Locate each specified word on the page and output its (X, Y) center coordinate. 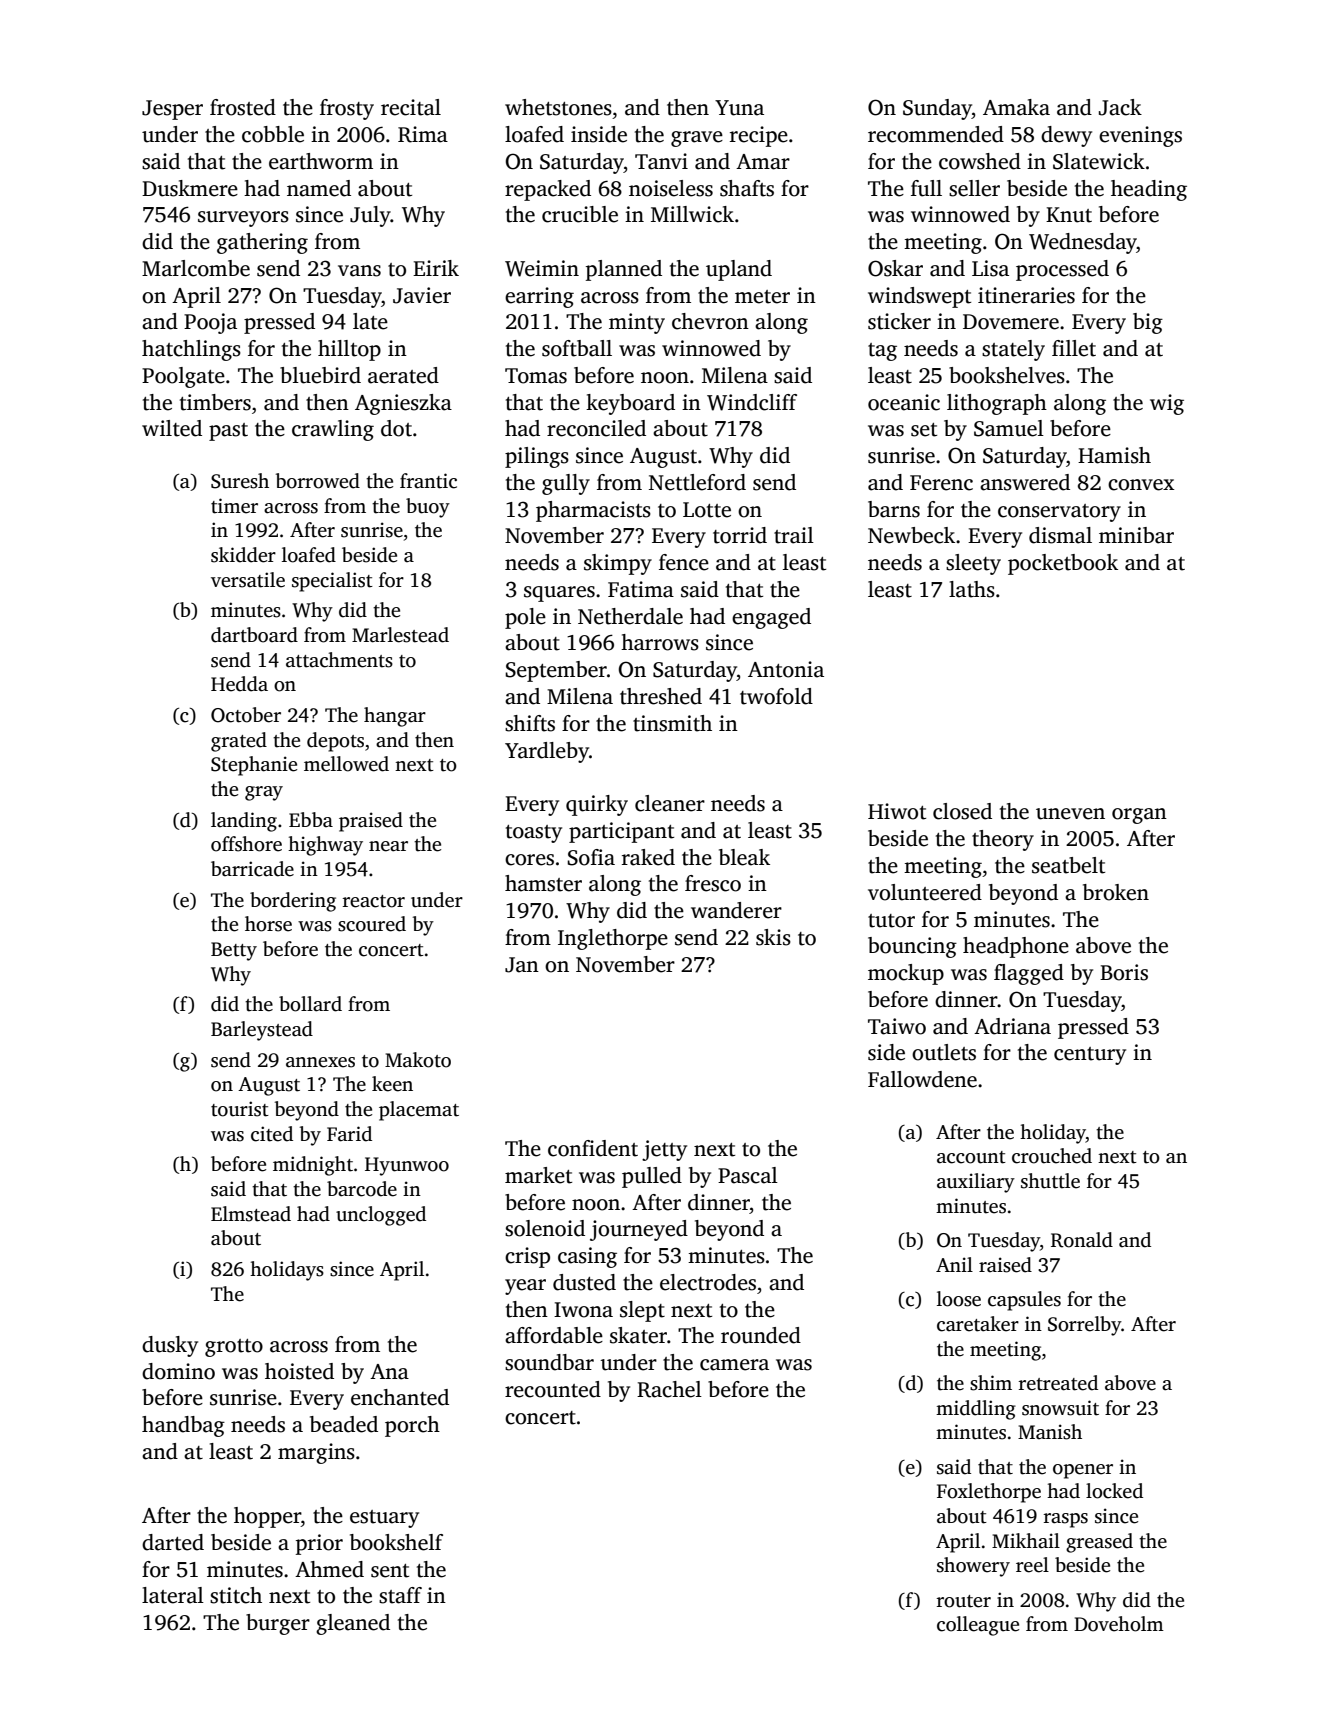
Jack (1120, 107)
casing (587, 1257)
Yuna (739, 108)
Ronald (1082, 1240)
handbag (183, 1426)
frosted (243, 107)
